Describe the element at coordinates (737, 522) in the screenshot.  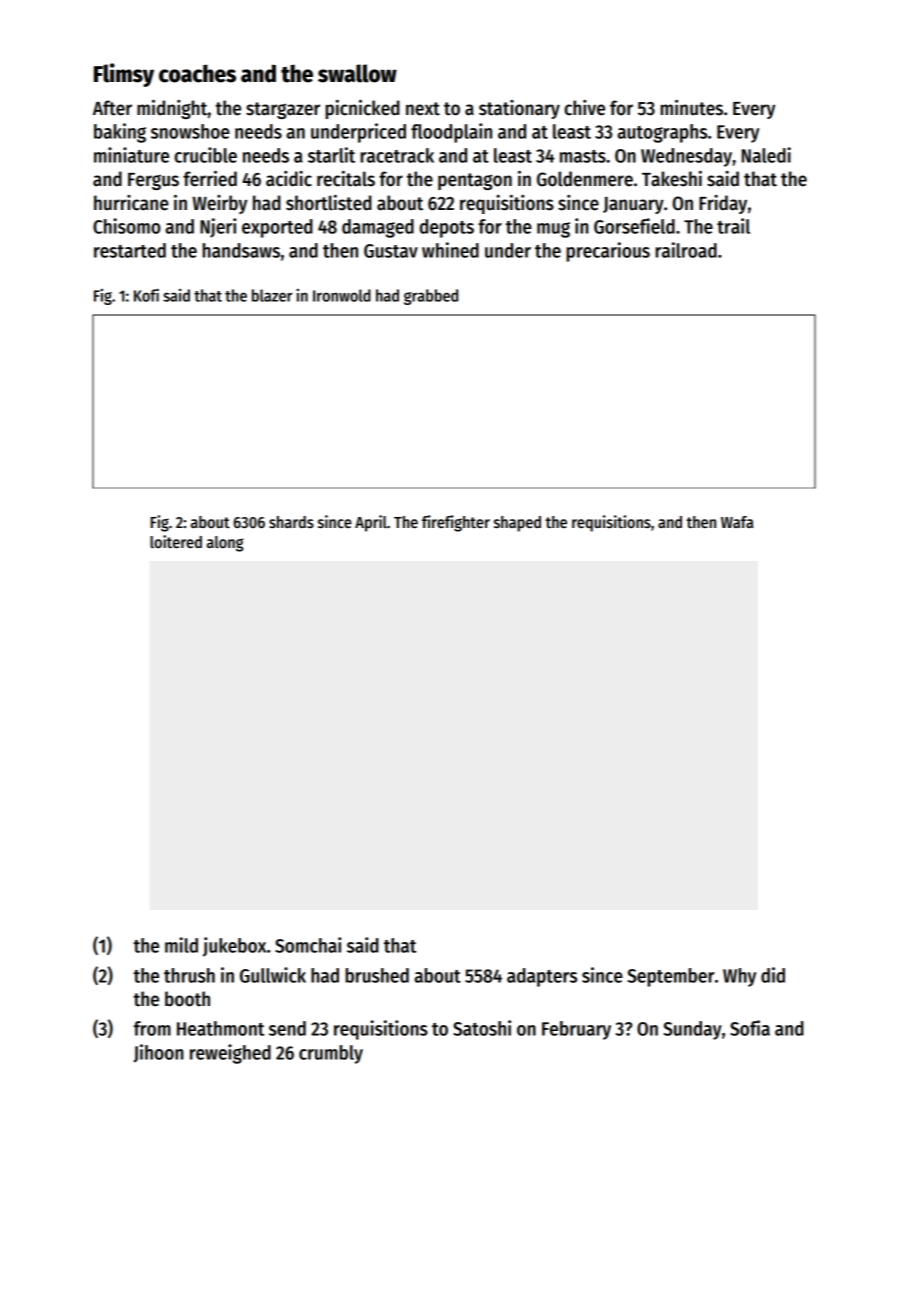
I see `Wafa` at that location.
